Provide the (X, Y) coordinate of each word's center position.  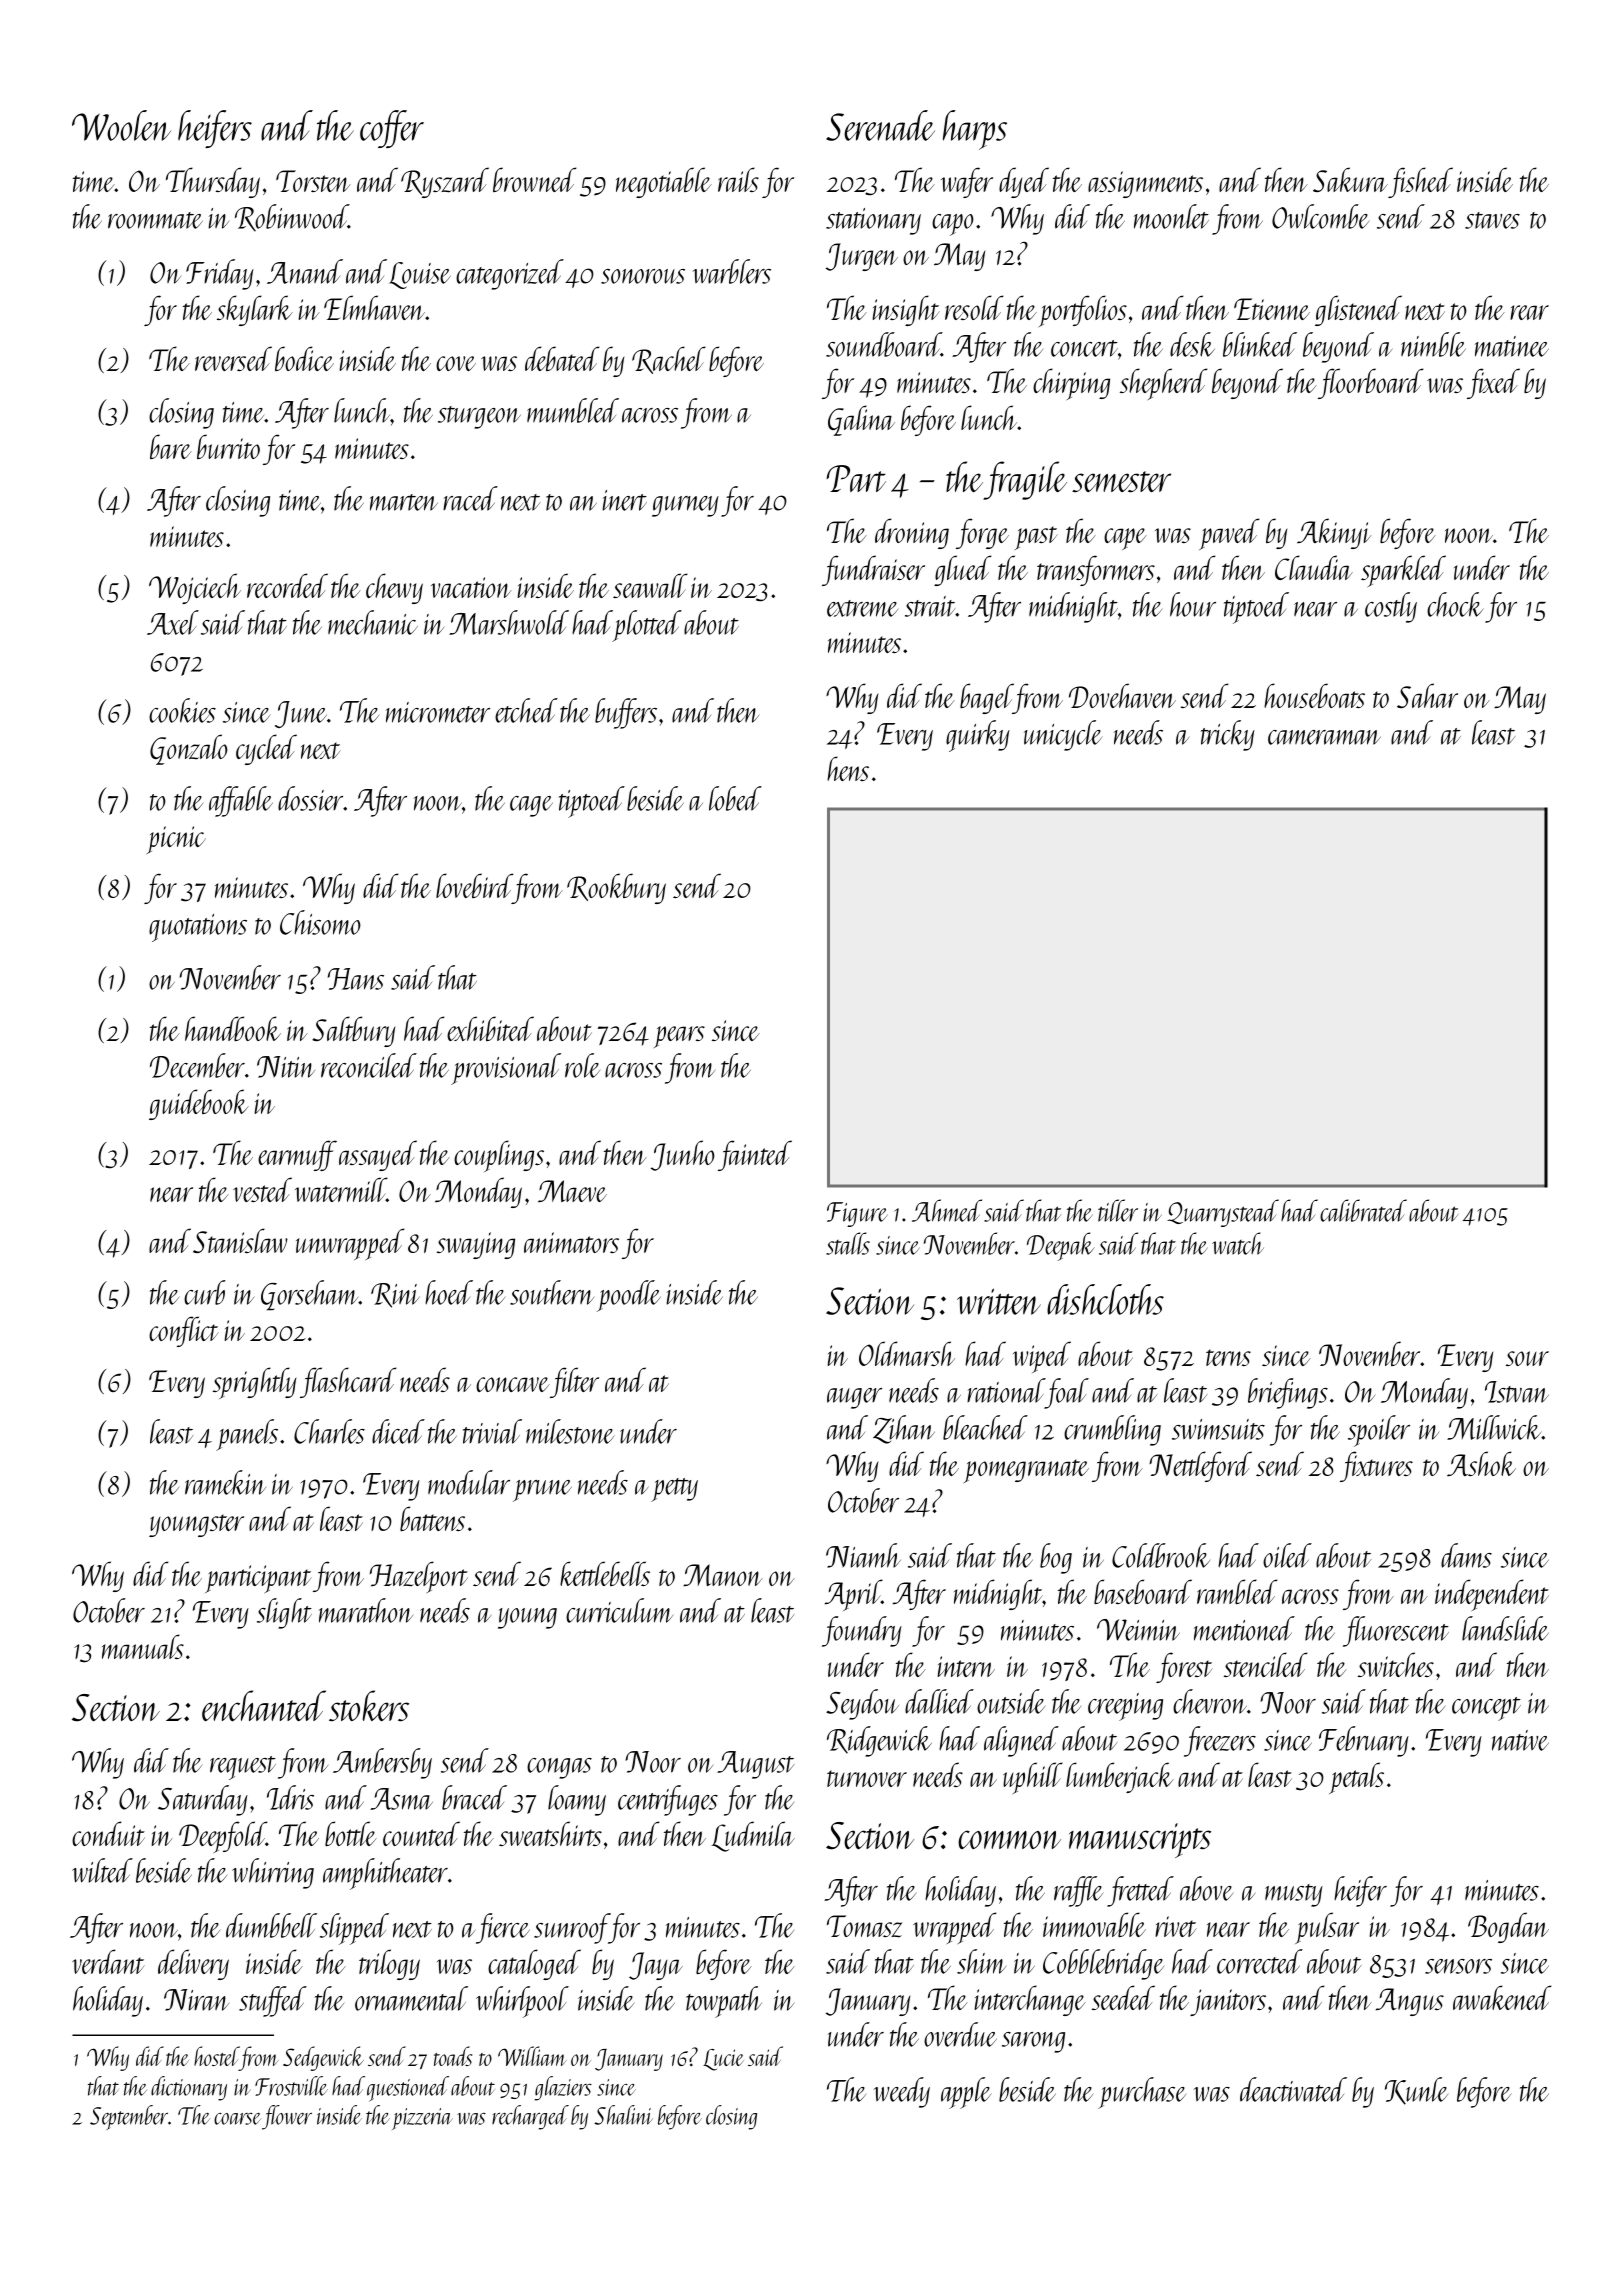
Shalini (623, 2115)
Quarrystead (1223, 1213)
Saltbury (353, 1031)
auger (854, 1398)
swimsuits (1218, 1429)
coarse (237, 2119)
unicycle (1063, 735)
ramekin (225, 1482)
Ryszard (445, 182)
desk (1192, 344)
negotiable (664, 182)
